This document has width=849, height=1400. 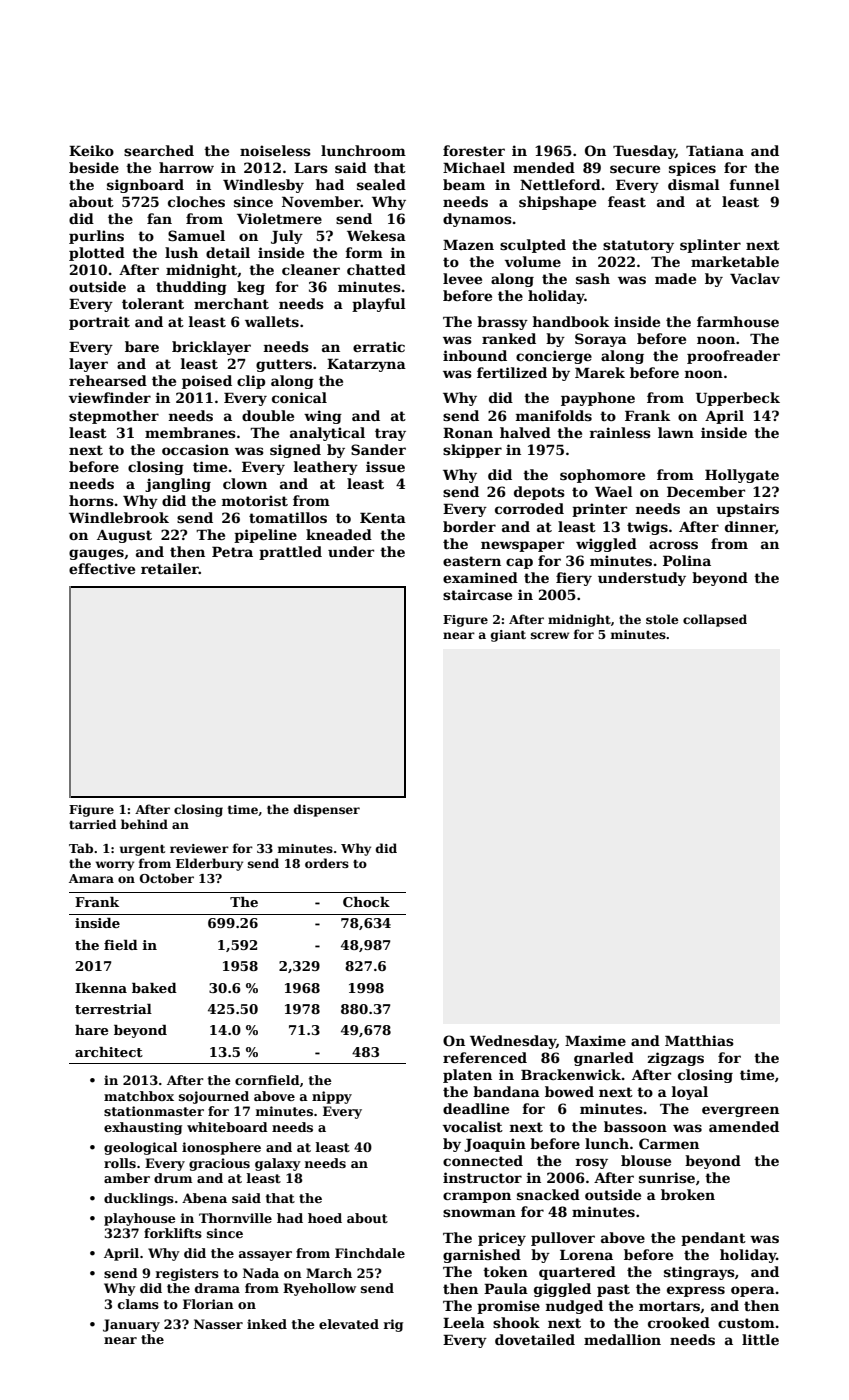 I want to click on Chock, so click(x=366, y=902).
